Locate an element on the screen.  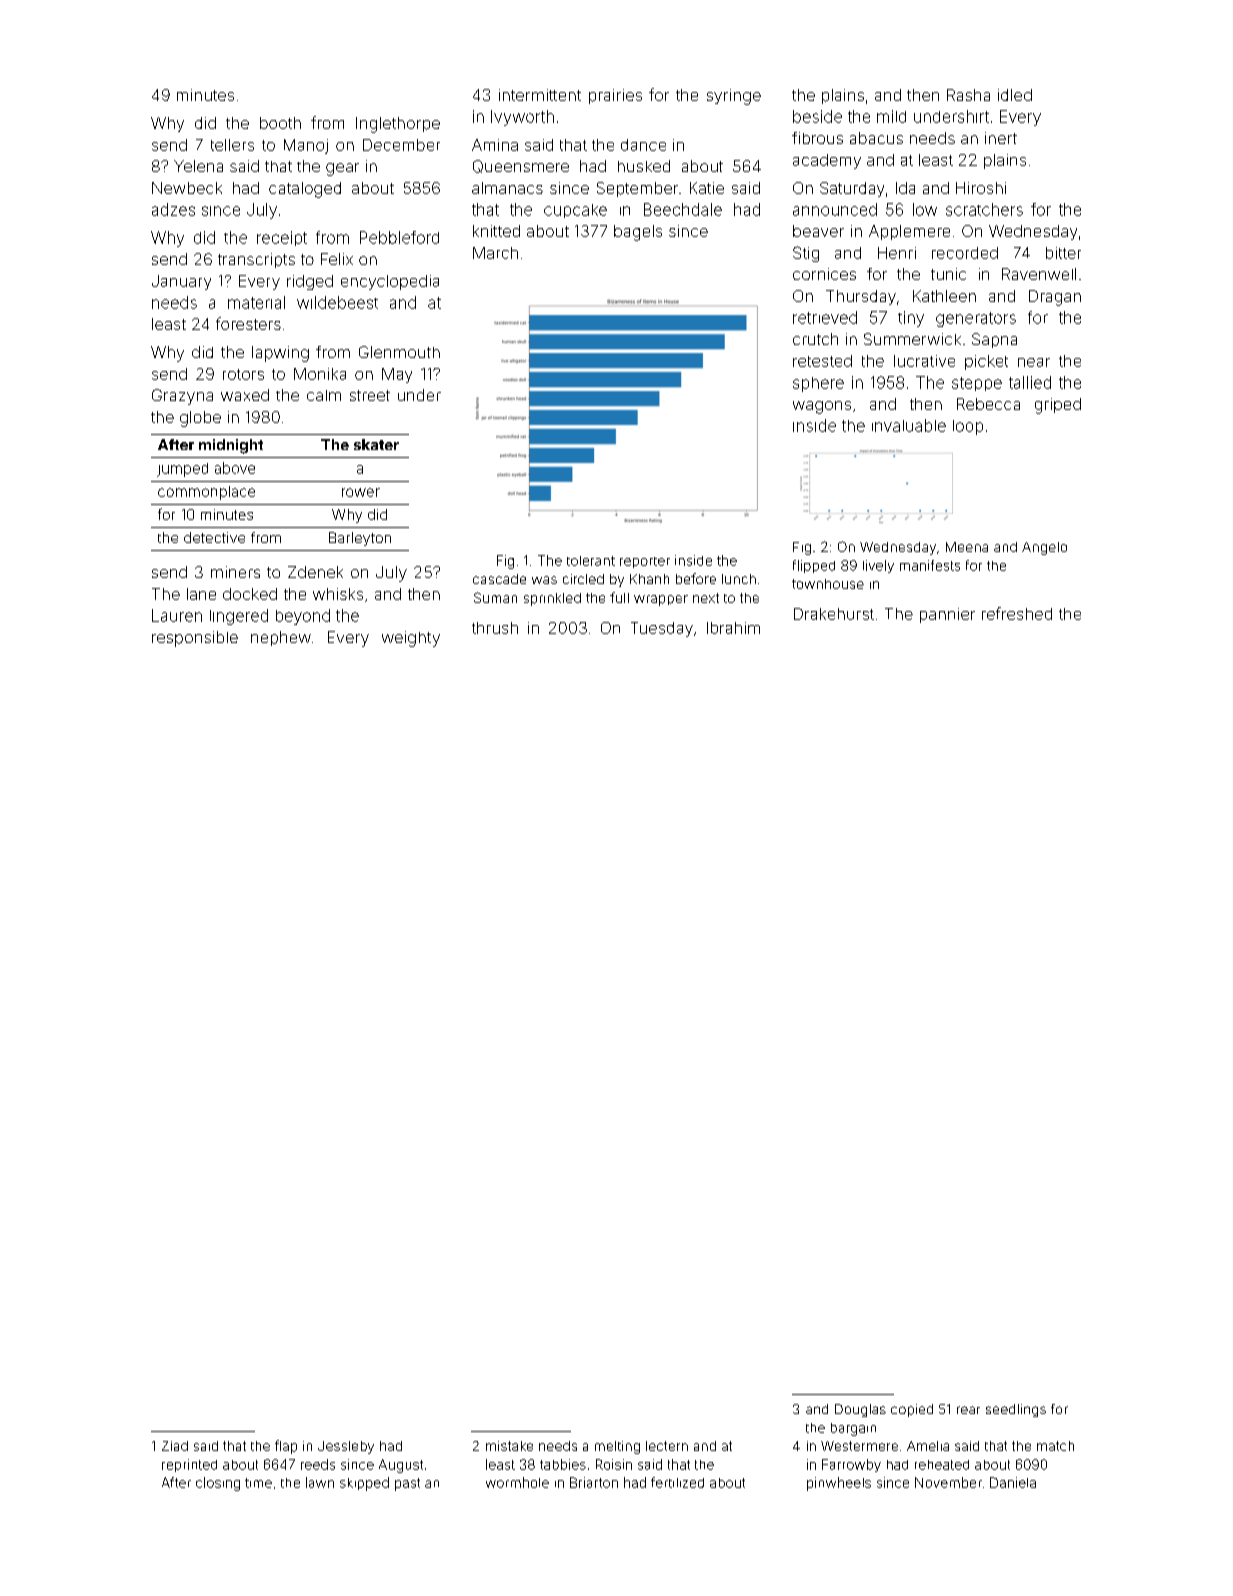
booth is located at coordinates (280, 123).
